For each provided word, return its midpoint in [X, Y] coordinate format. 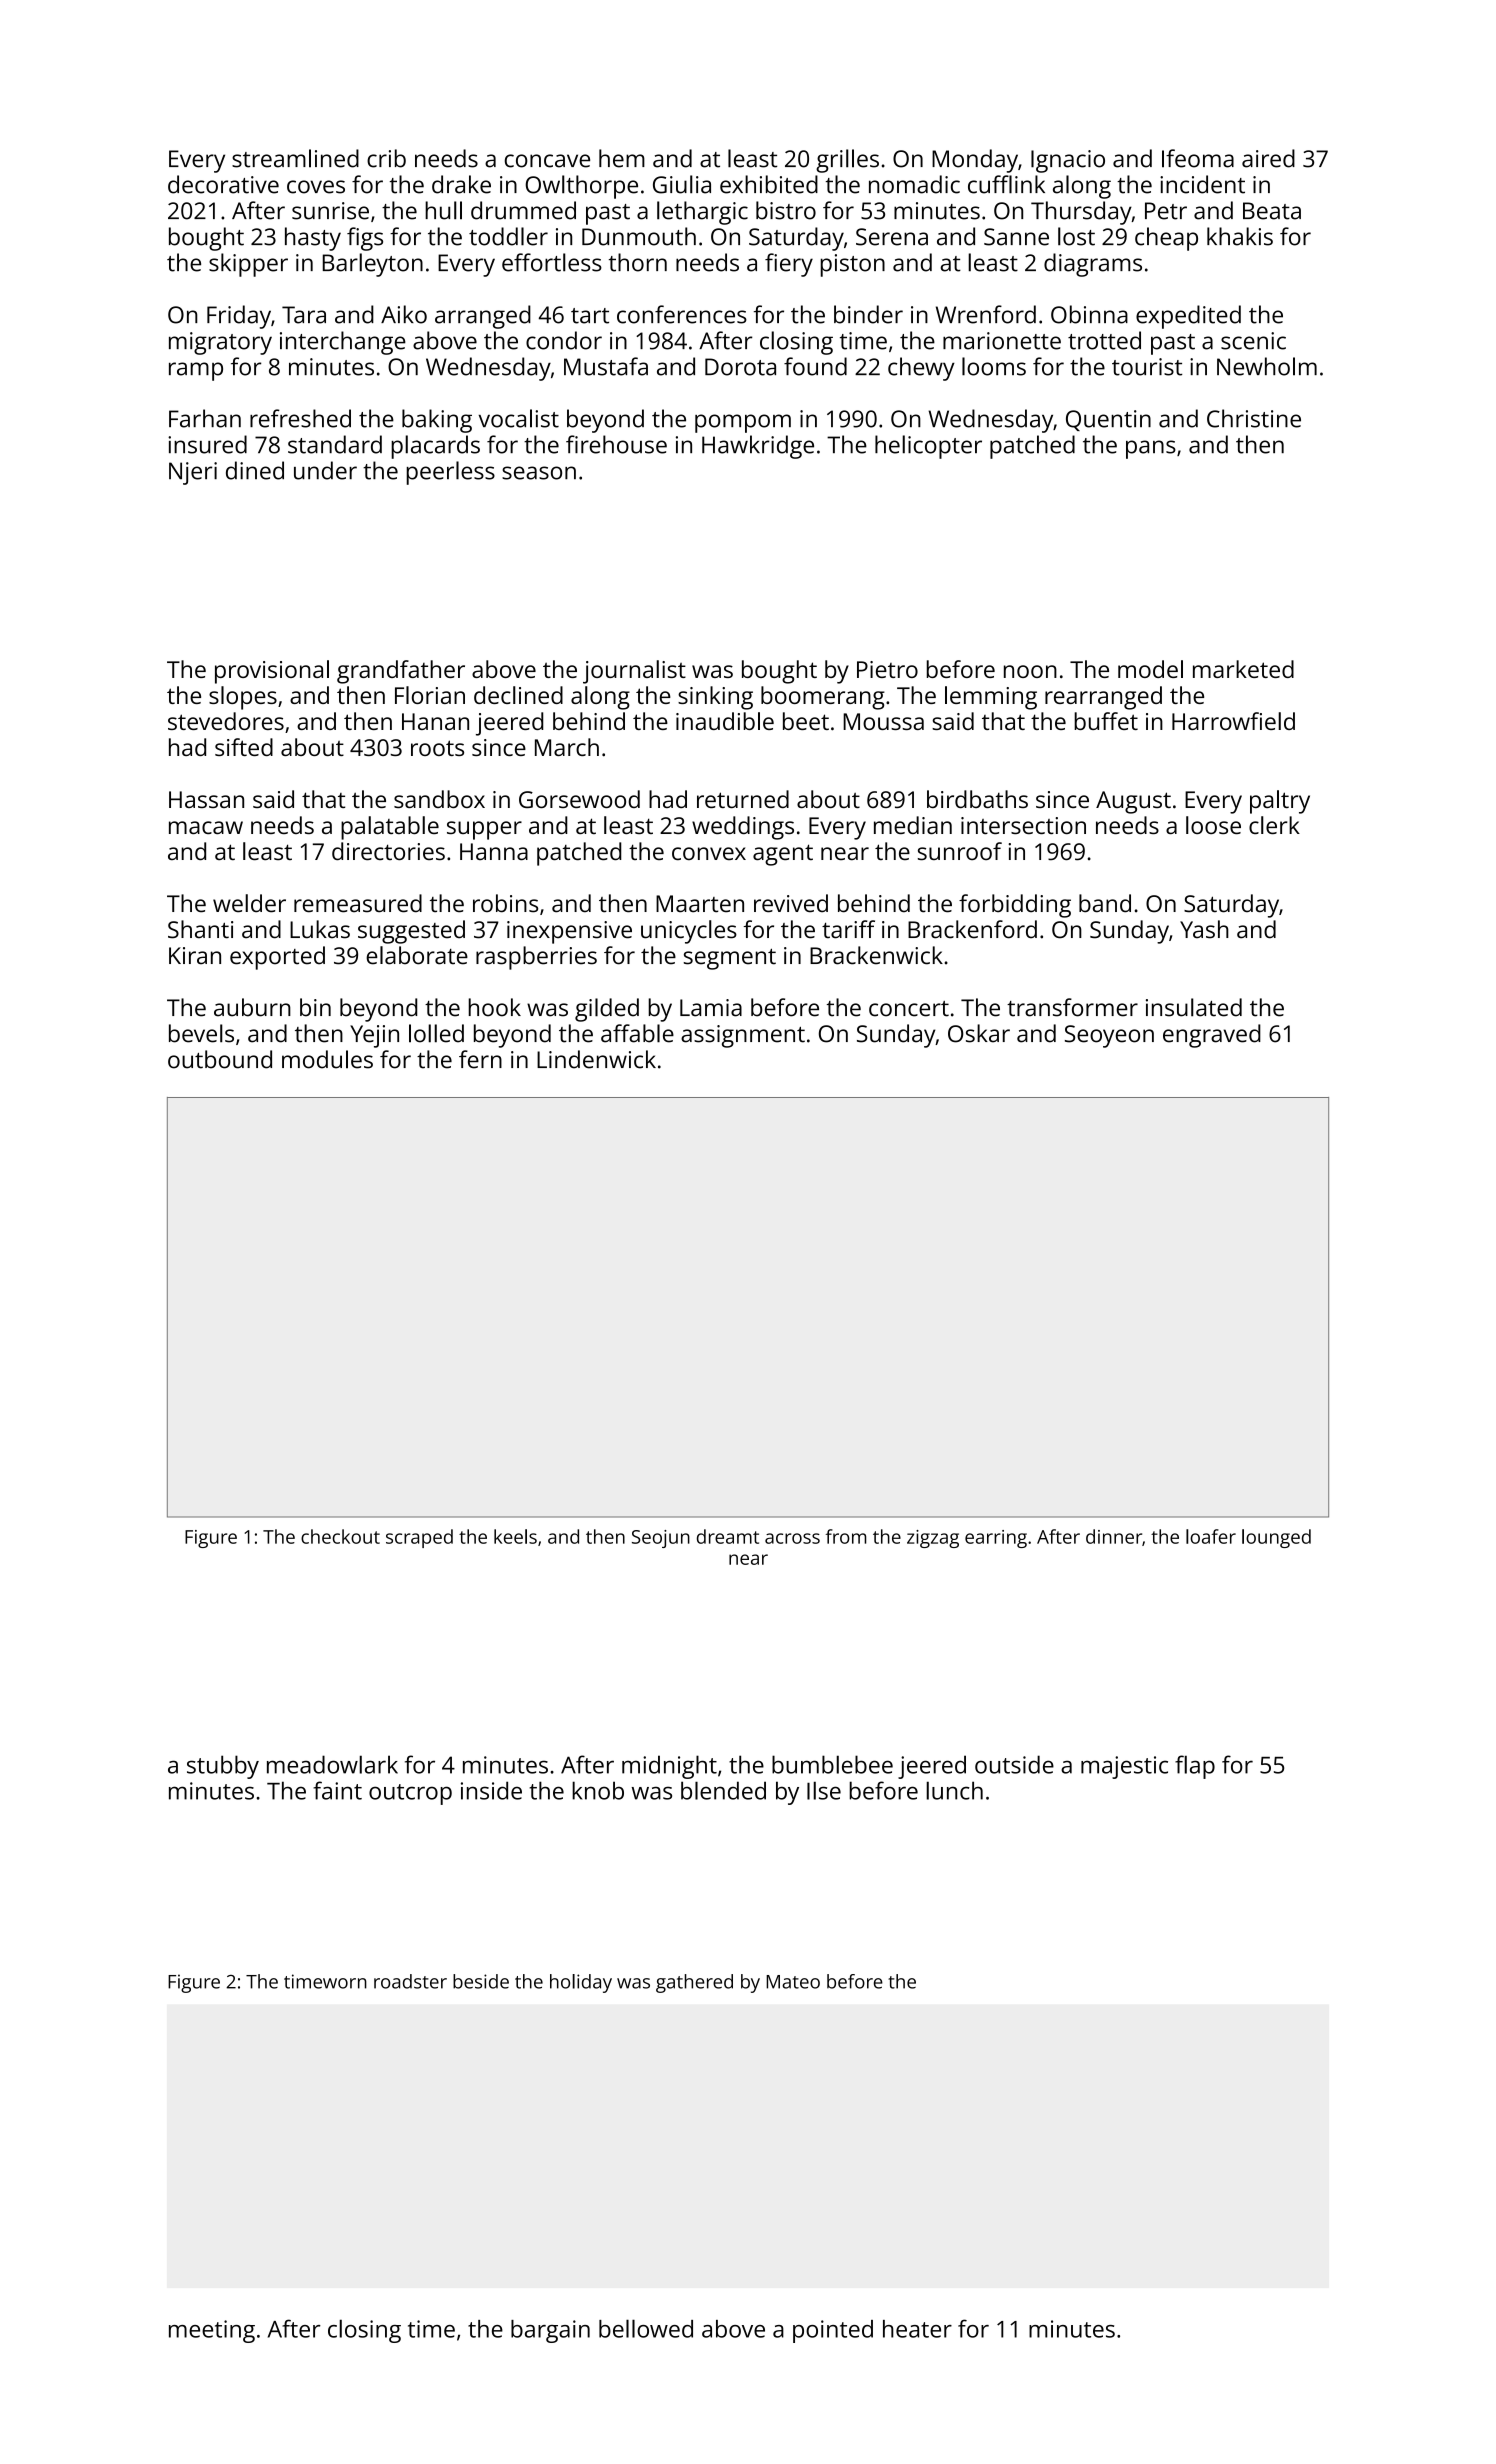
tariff [848, 929]
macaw [206, 827]
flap [1195, 1767]
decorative [223, 184]
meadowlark [332, 1764]
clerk [1274, 825]
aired [1268, 158]
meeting [212, 2331]
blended [723, 1790]
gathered [694, 1983]
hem [622, 158]
